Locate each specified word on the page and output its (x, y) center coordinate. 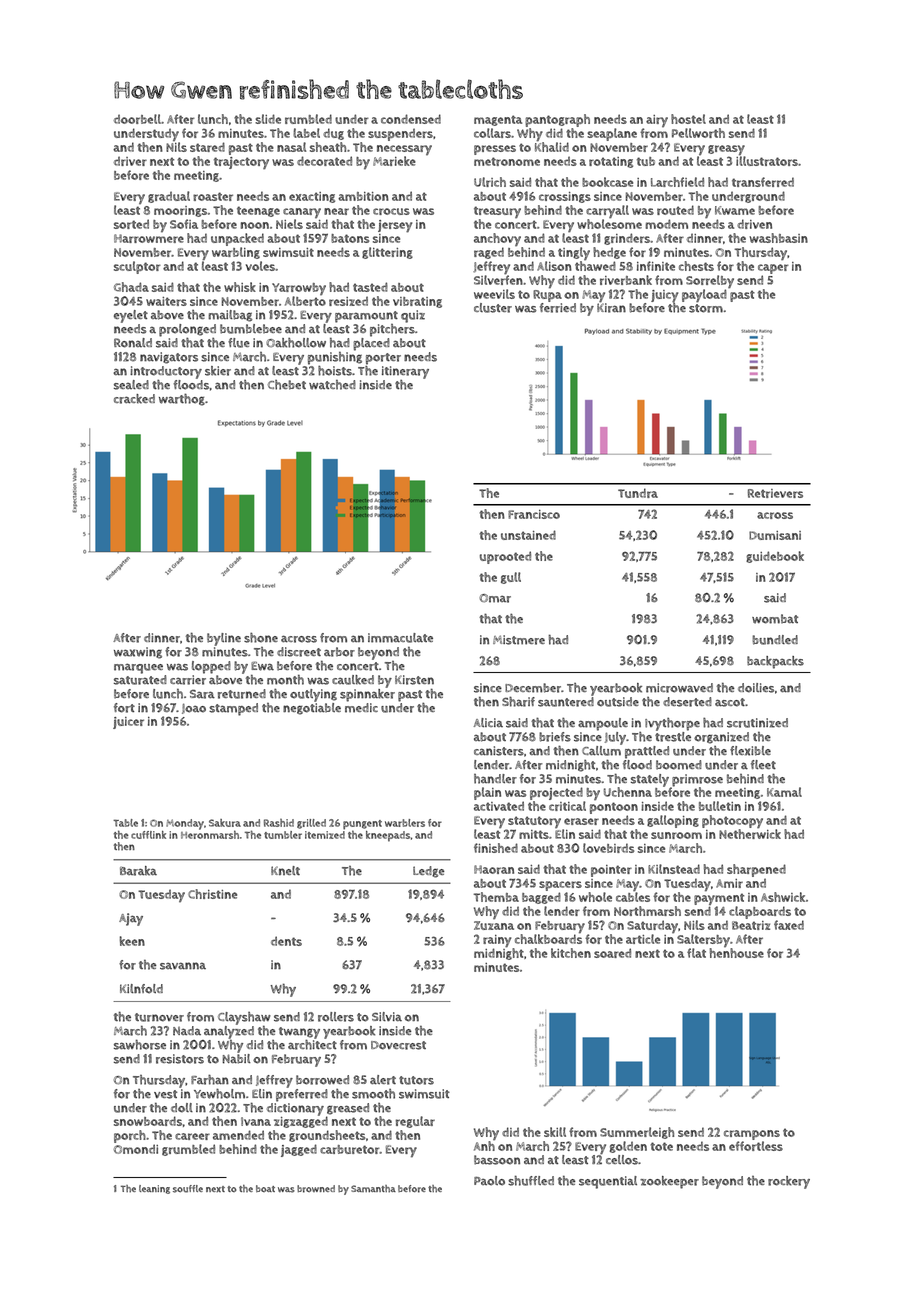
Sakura (225, 823)
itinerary (405, 372)
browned (316, 1189)
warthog (182, 399)
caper (773, 269)
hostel (688, 119)
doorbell (137, 119)
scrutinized (757, 723)
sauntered (566, 702)
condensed (411, 119)
